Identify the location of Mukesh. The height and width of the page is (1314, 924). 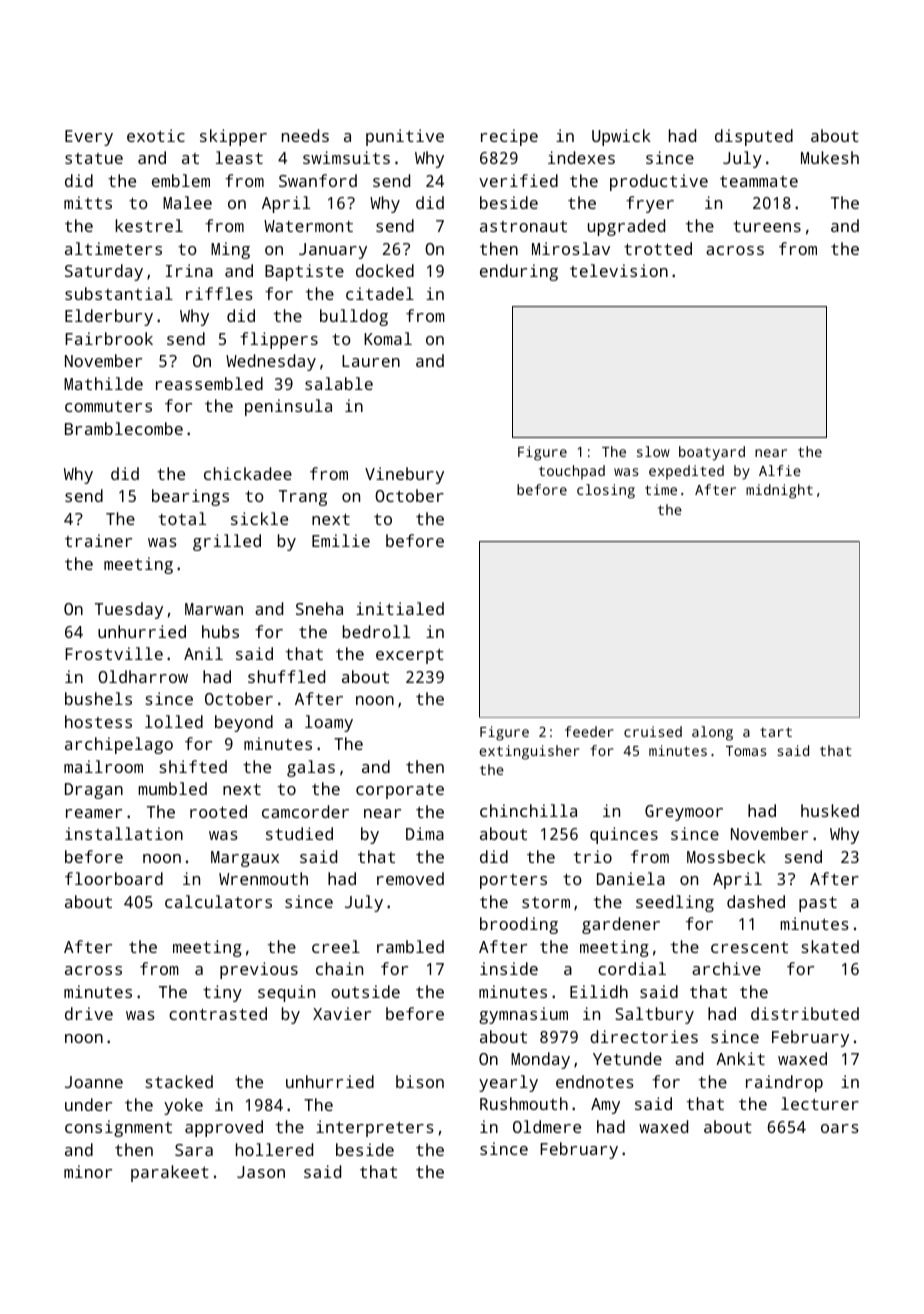
(830, 157).
